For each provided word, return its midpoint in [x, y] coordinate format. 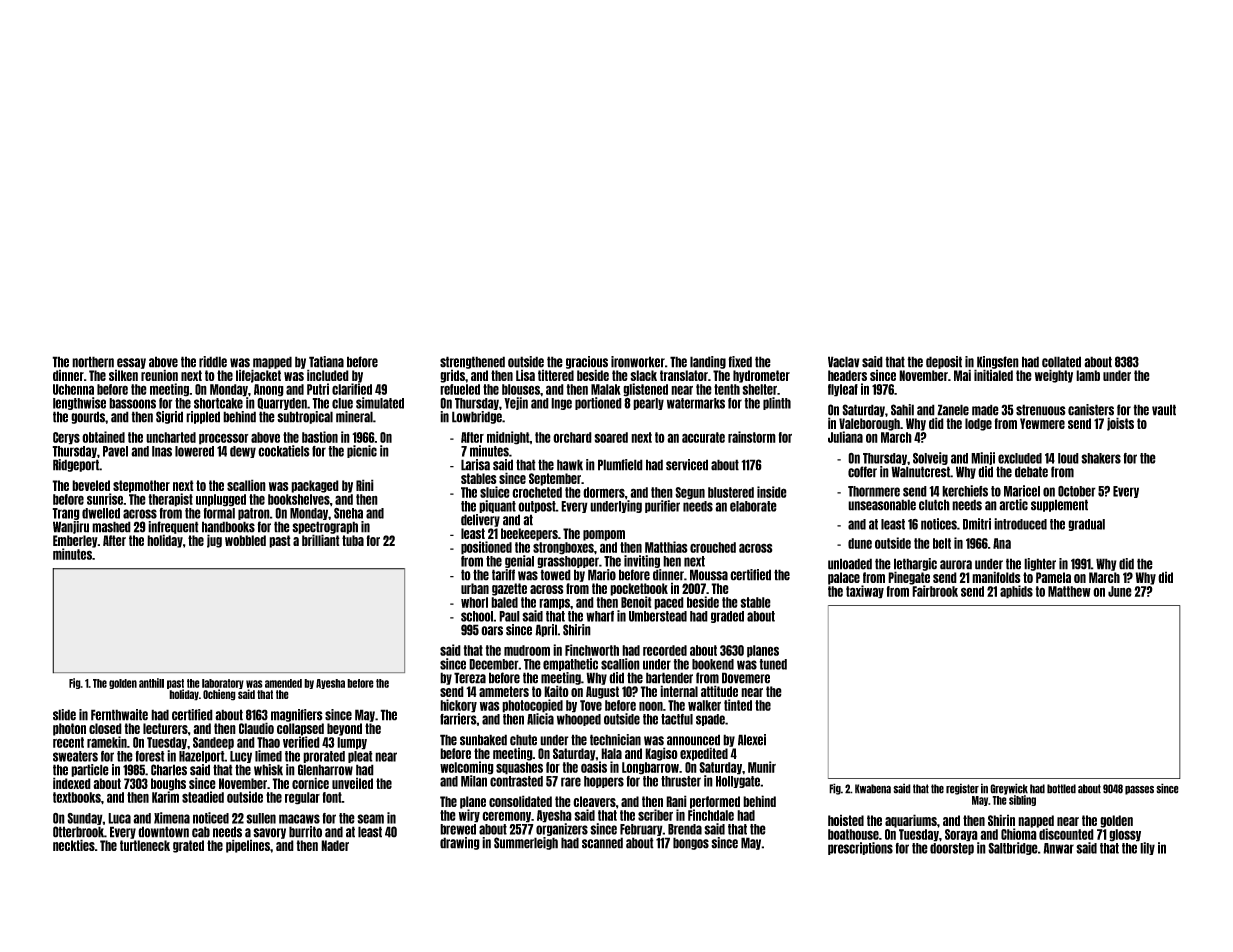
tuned [773, 664]
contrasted [516, 781]
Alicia [540, 719]
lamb [1088, 375]
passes [1139, 790]
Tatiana [326, 362]
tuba [353, 540]
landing [708, 362]
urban [475, 588]
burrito [305, 832]
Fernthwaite [119, 715]
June [1120, 591]
